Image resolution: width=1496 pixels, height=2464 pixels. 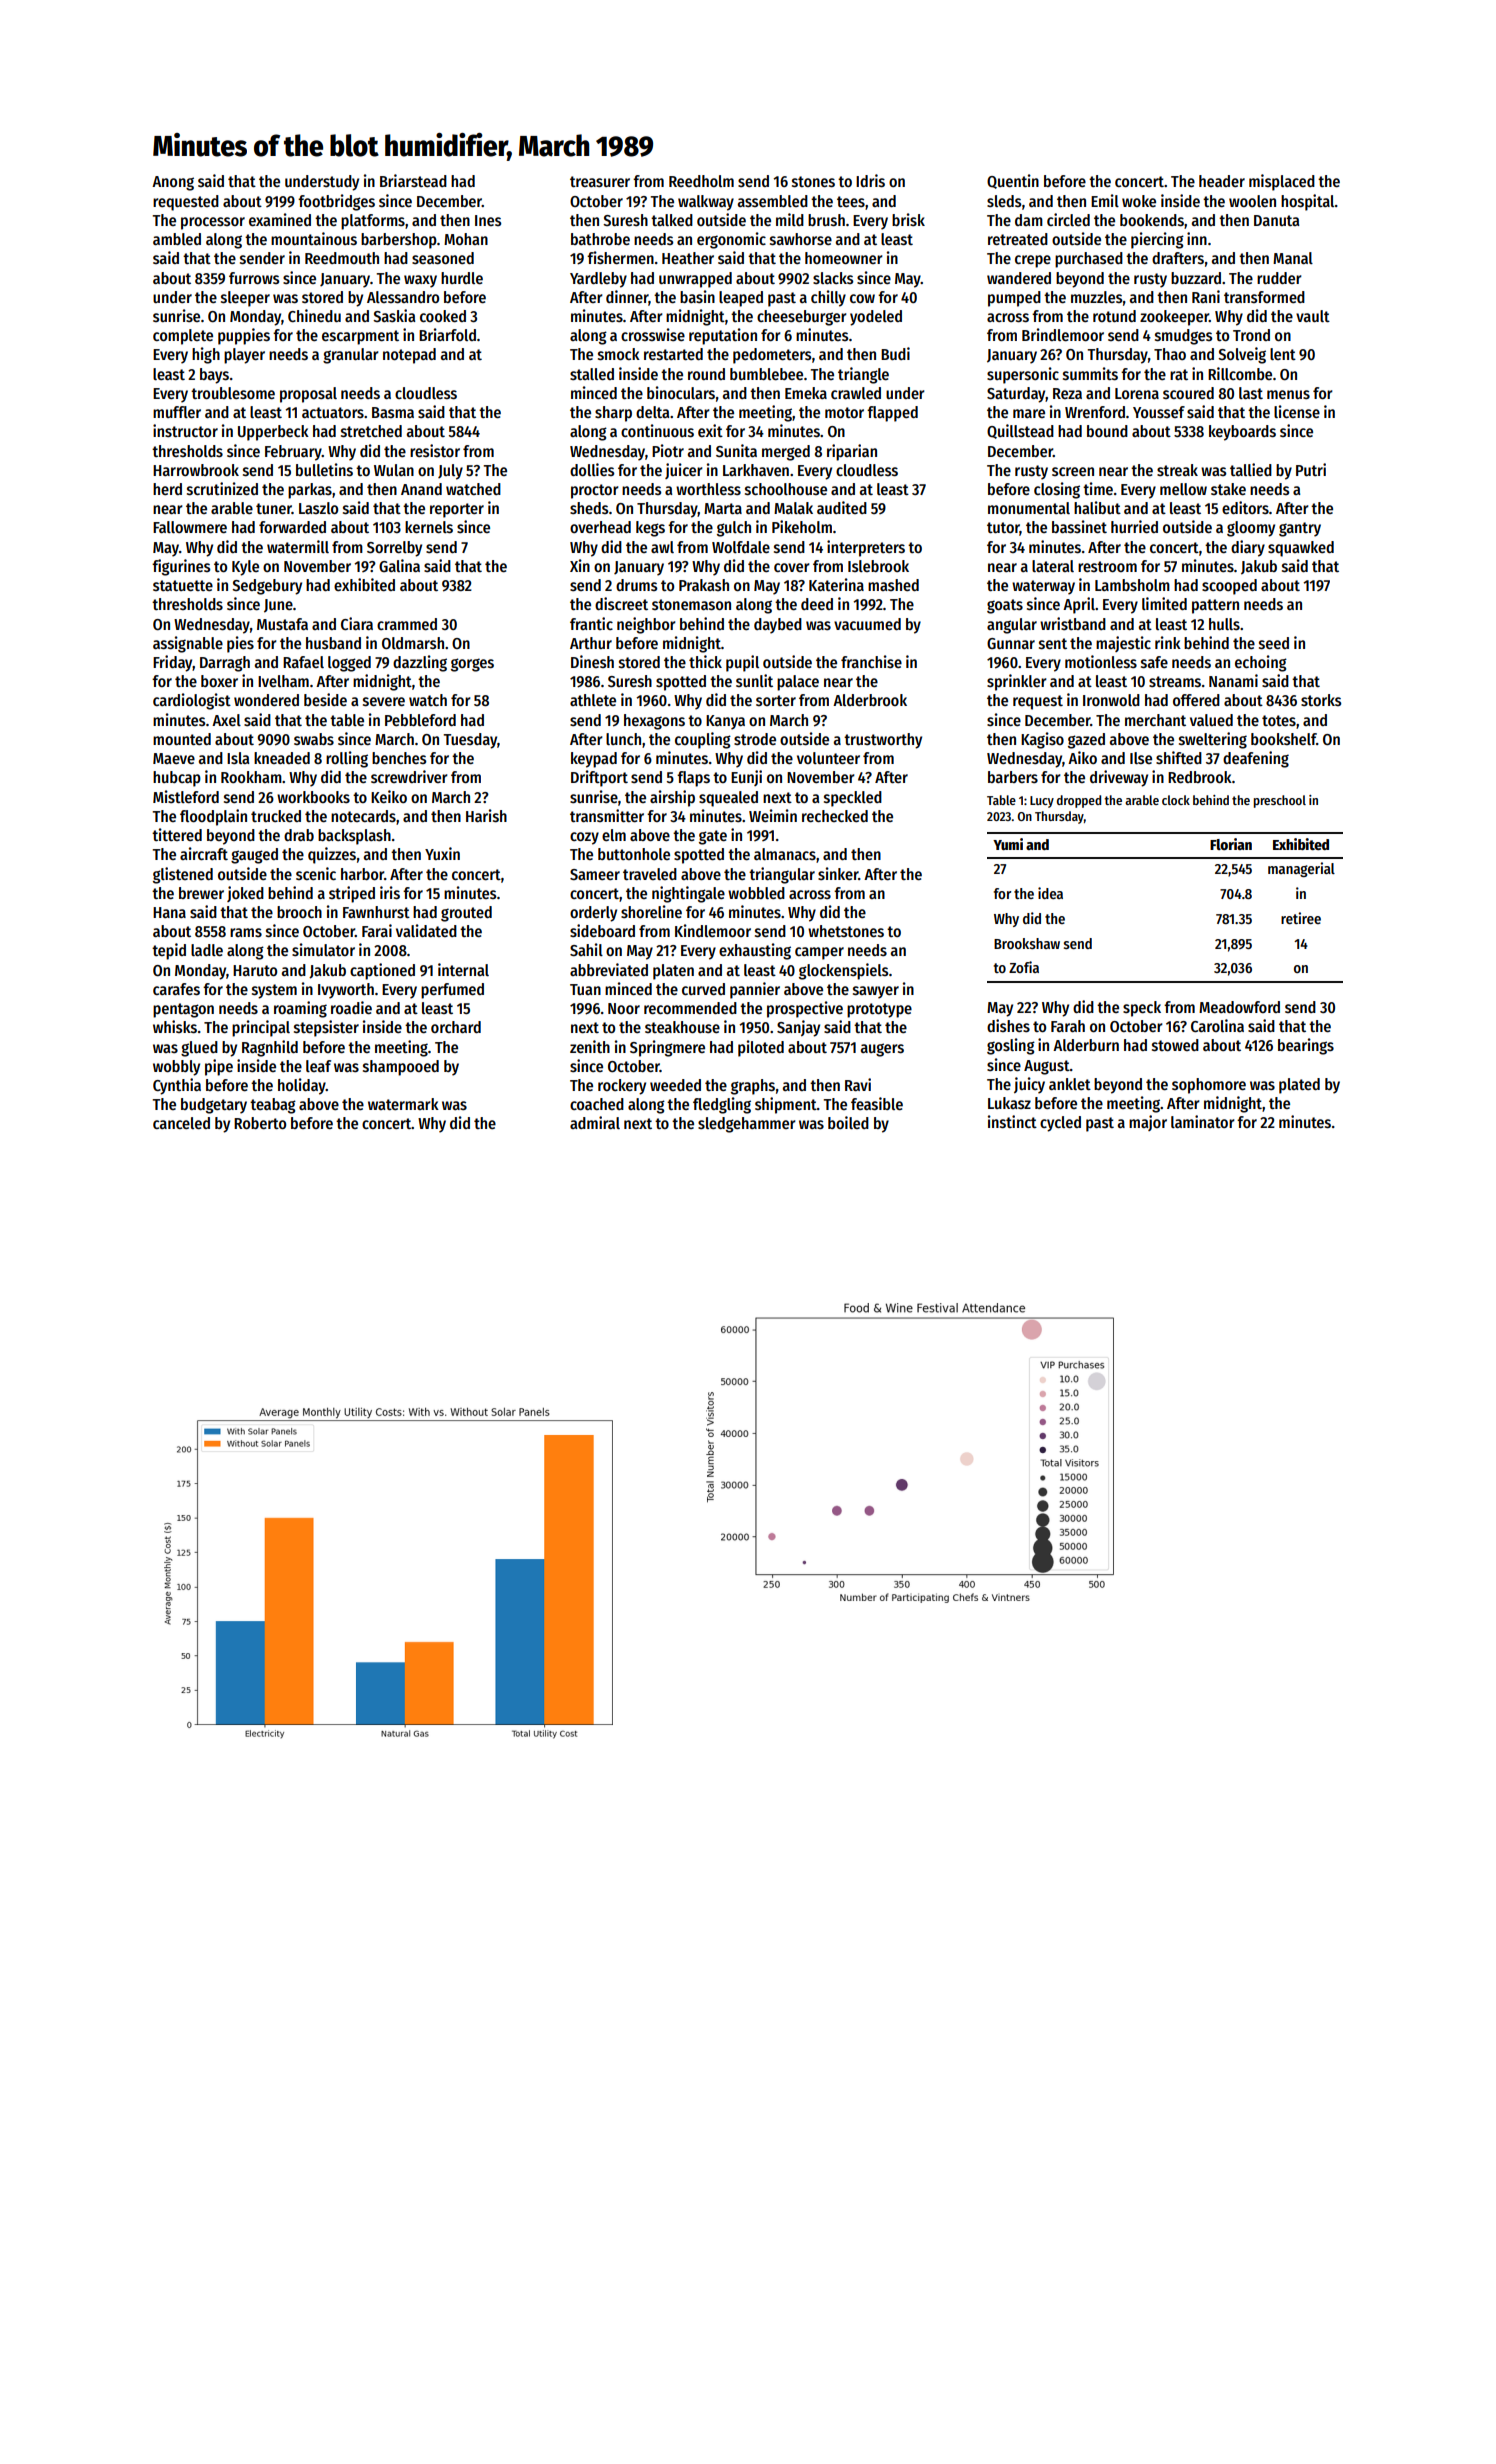 I want to click on Reedholm, so click(x=701, y=181).
